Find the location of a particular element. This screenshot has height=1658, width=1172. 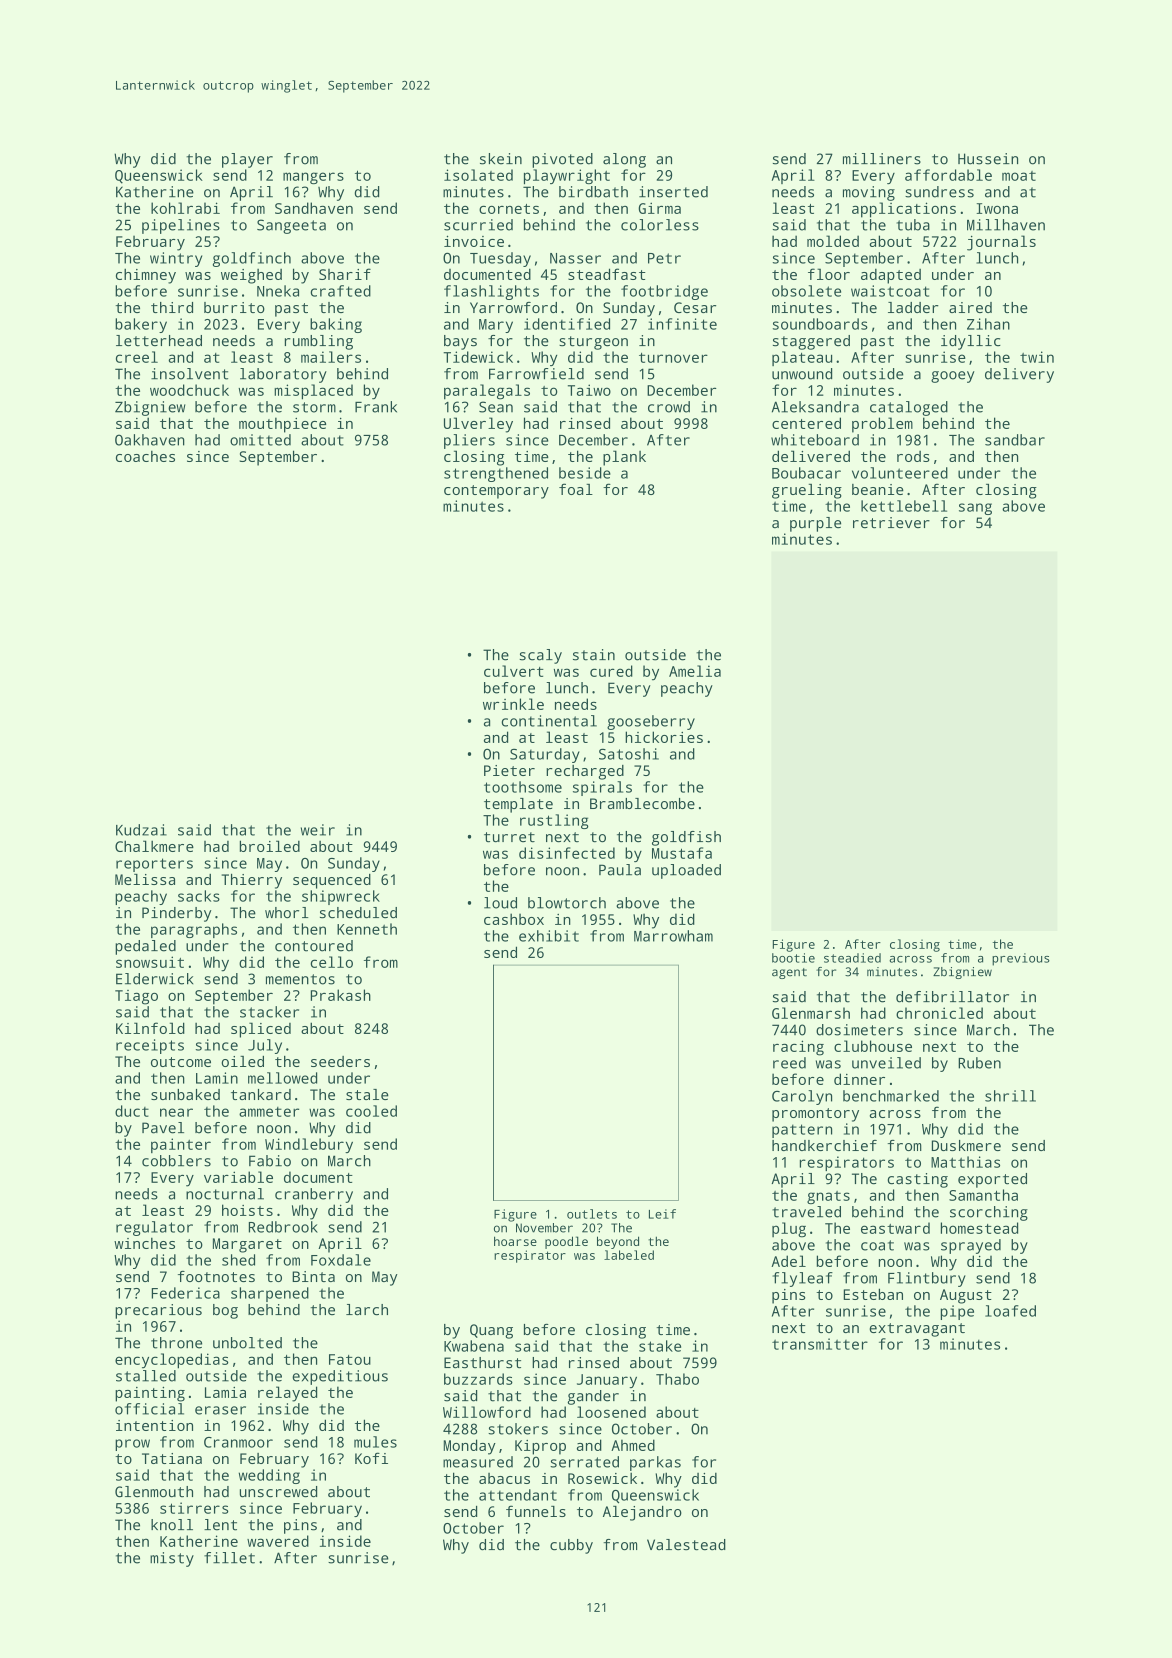

beside is located at coordinates (585, 473).
